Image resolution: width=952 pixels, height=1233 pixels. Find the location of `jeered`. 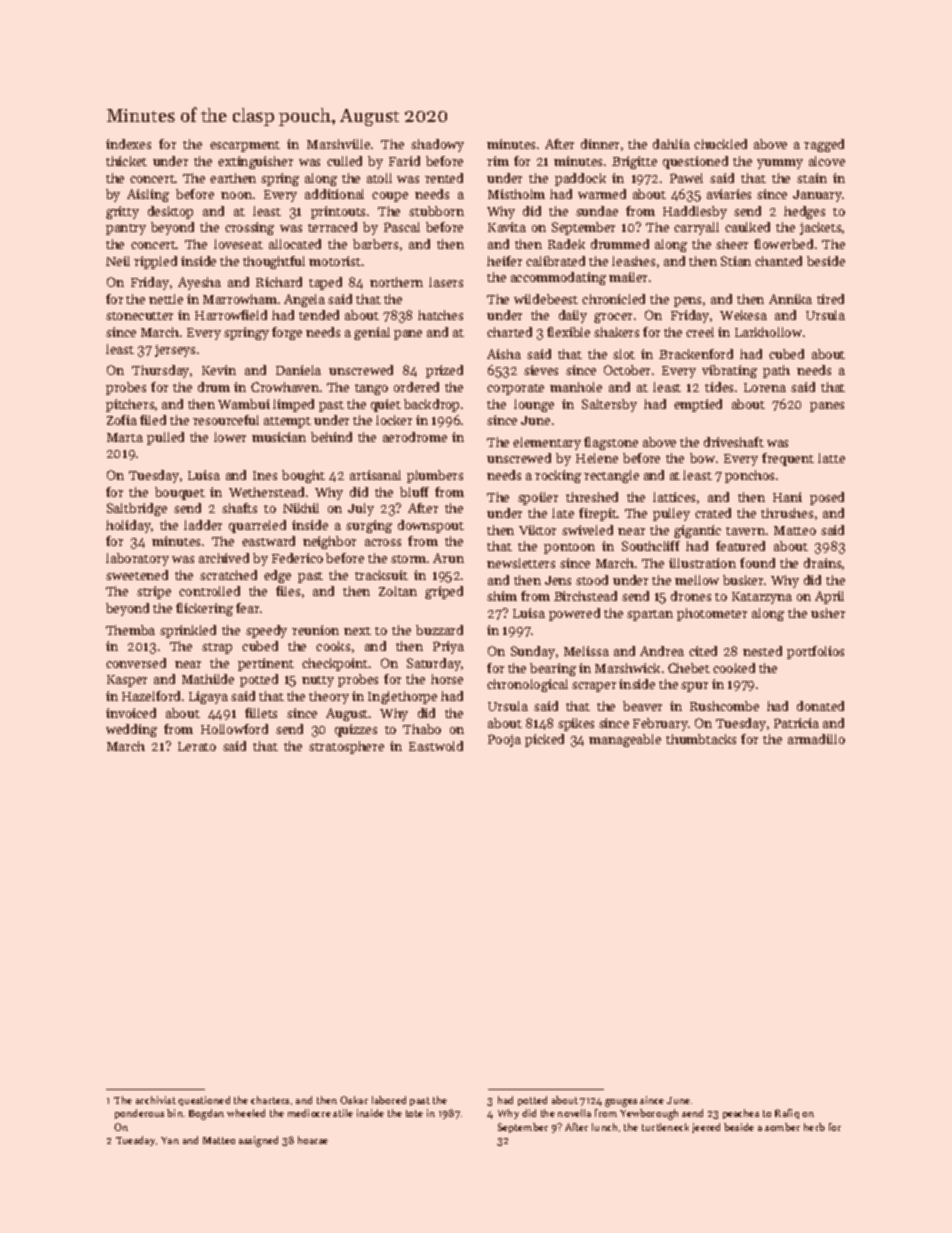

jeered is located at coordinates (706, 1128).
